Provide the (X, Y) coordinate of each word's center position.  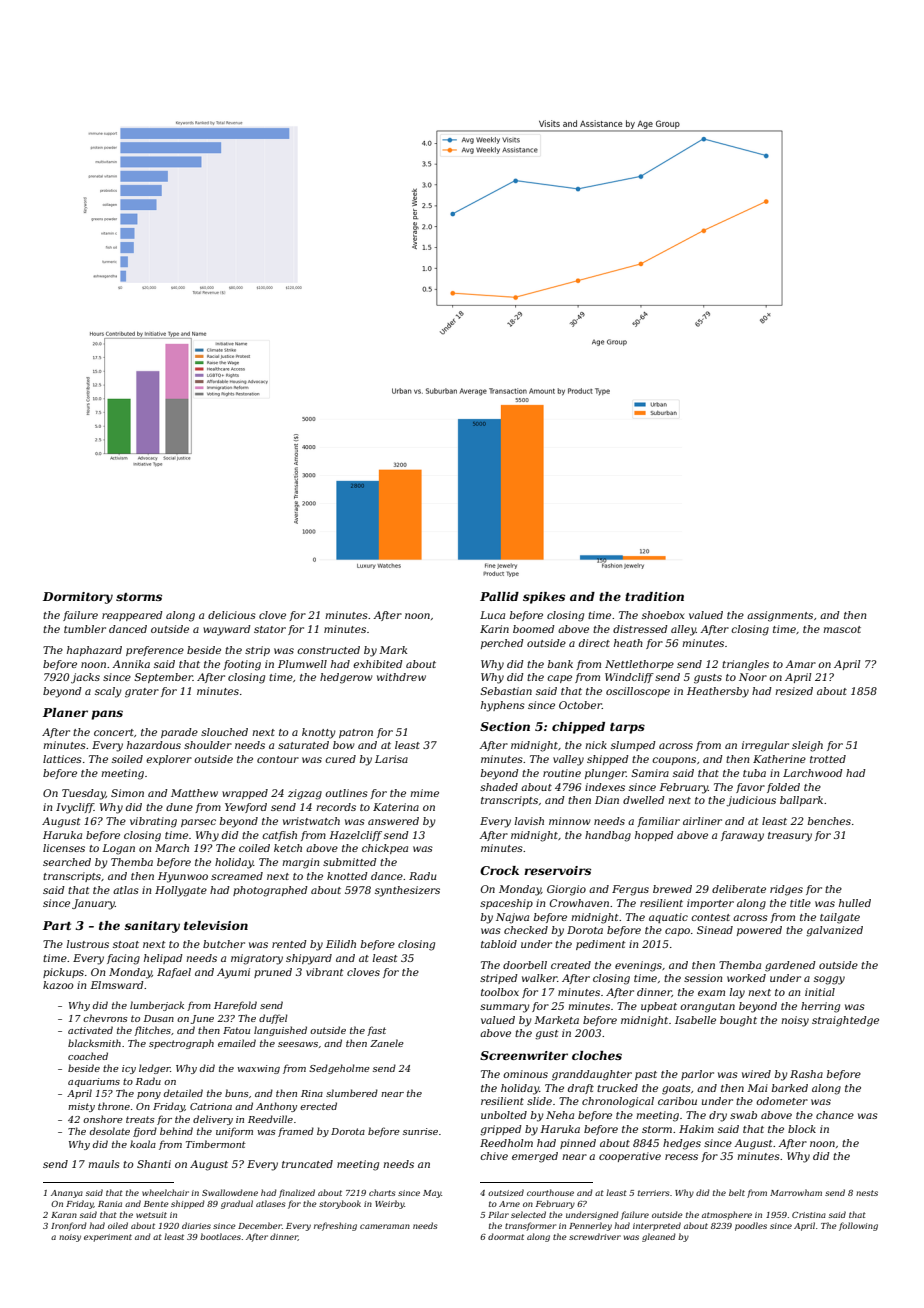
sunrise (420, 1131)
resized (794, 691)
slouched (224, 732)
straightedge (845, 1021)
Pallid (499, 596)
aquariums (94, 1082)
